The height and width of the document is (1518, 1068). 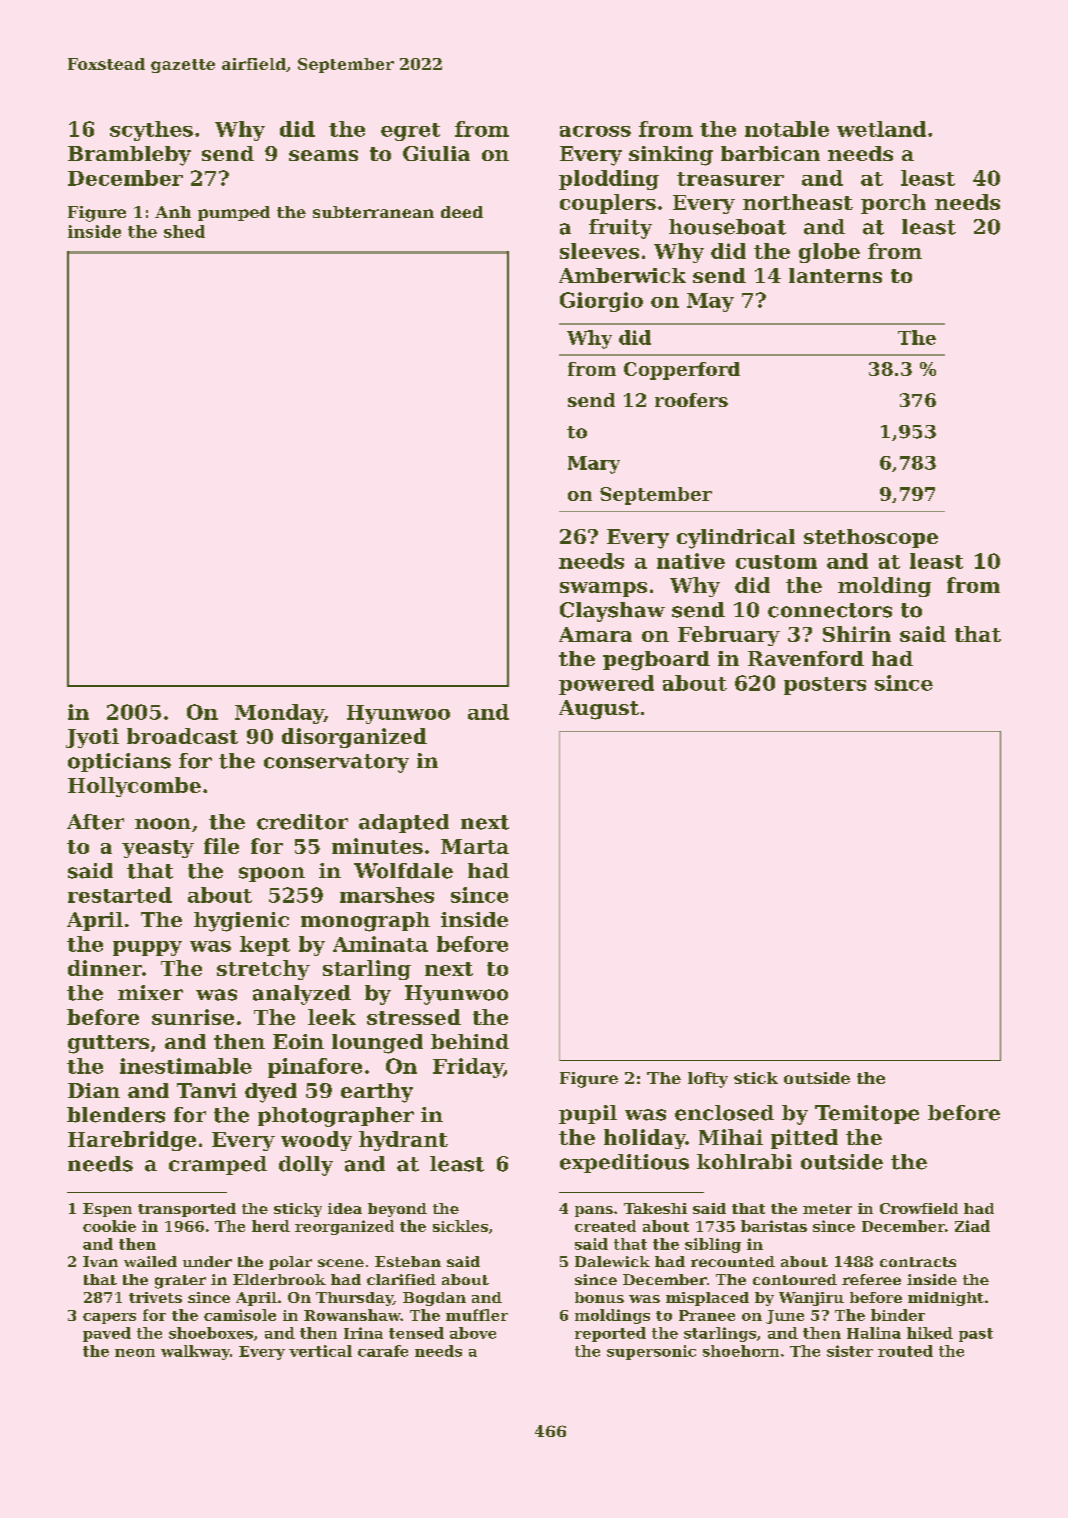 I want to click on stethoscope, so click(x=871, y=538).
